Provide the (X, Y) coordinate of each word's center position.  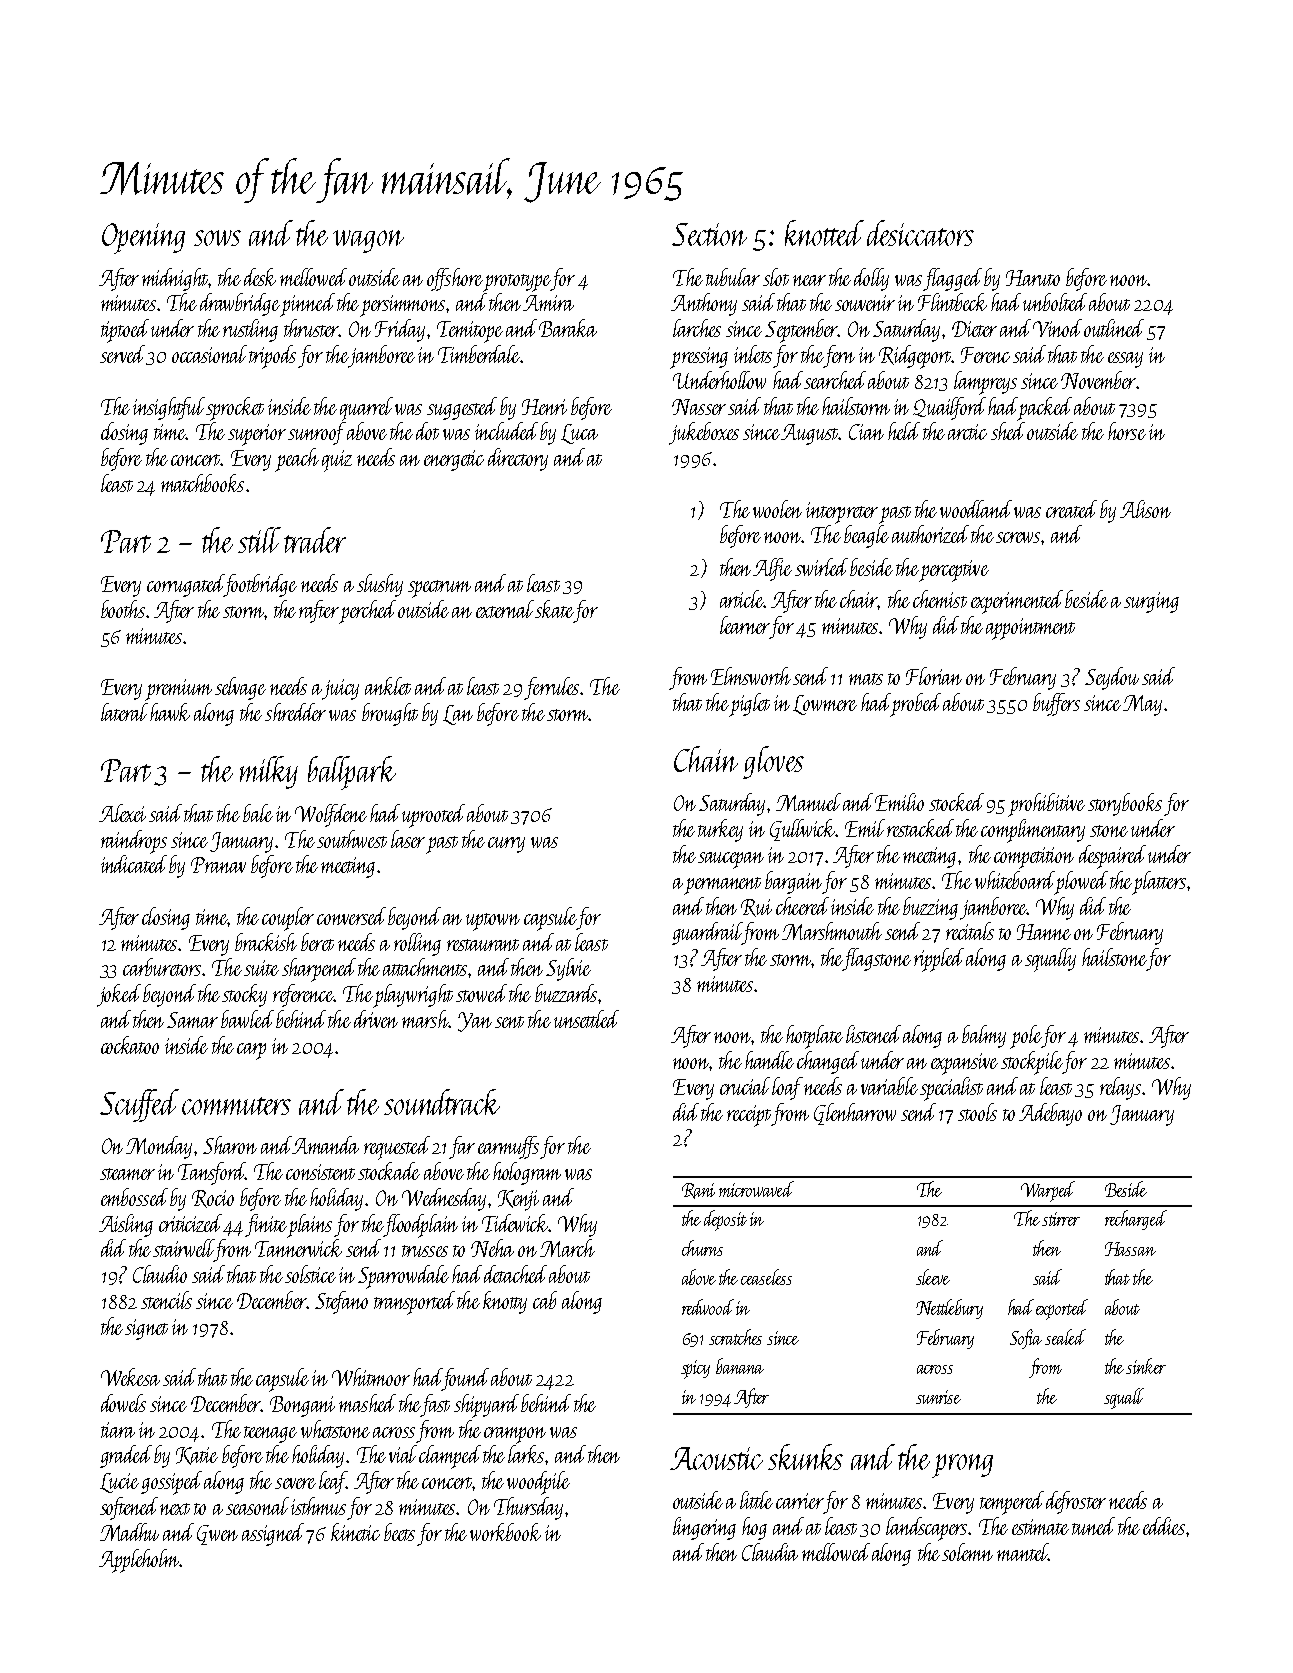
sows (217, 238)
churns (702, 1248)
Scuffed (139, 1105)
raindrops (134, 842)
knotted (824, 233)
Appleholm (139, 1561)
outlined (1114, 328)
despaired (1112, 857)
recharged (1136, 1220)
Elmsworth (751, 676)
